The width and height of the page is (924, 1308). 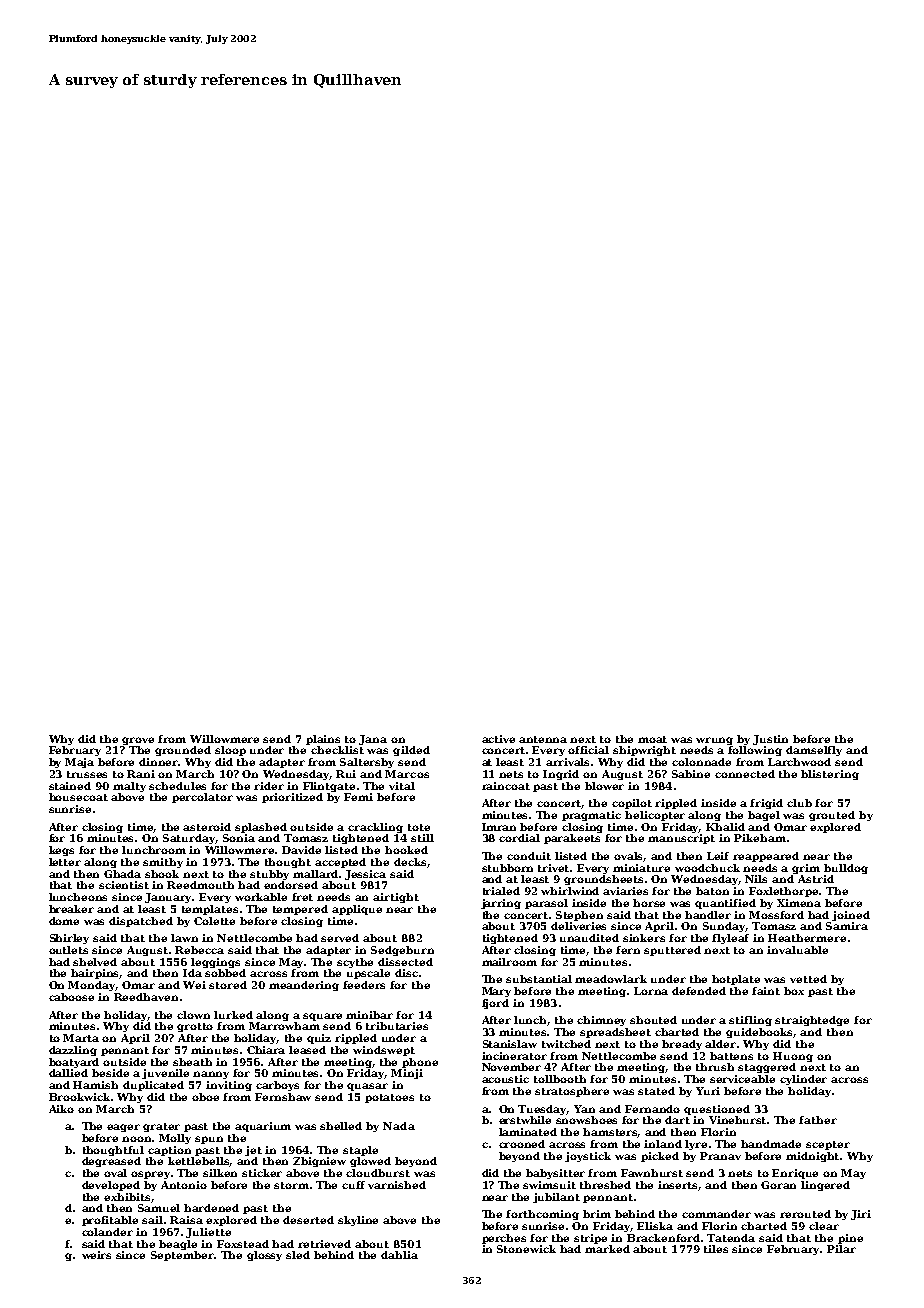 What do you see at coordinates (110, 1221) in the page?
I see `profitable` at bounding box center [110, 1221].
